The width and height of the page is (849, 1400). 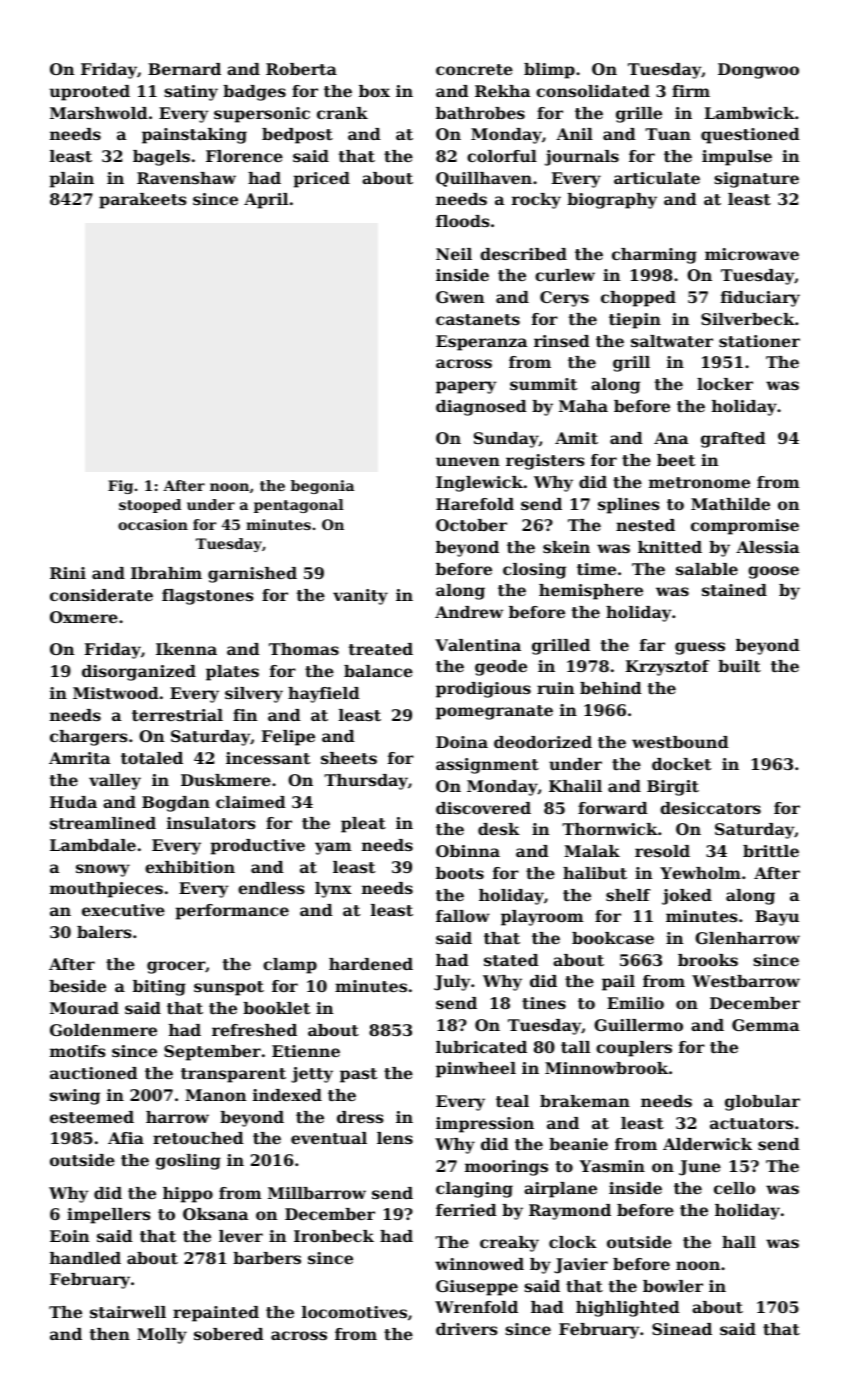 What do you see at coordinates (680, 742) in the page?
I see `westbound` at bounding box center [680, 742].
